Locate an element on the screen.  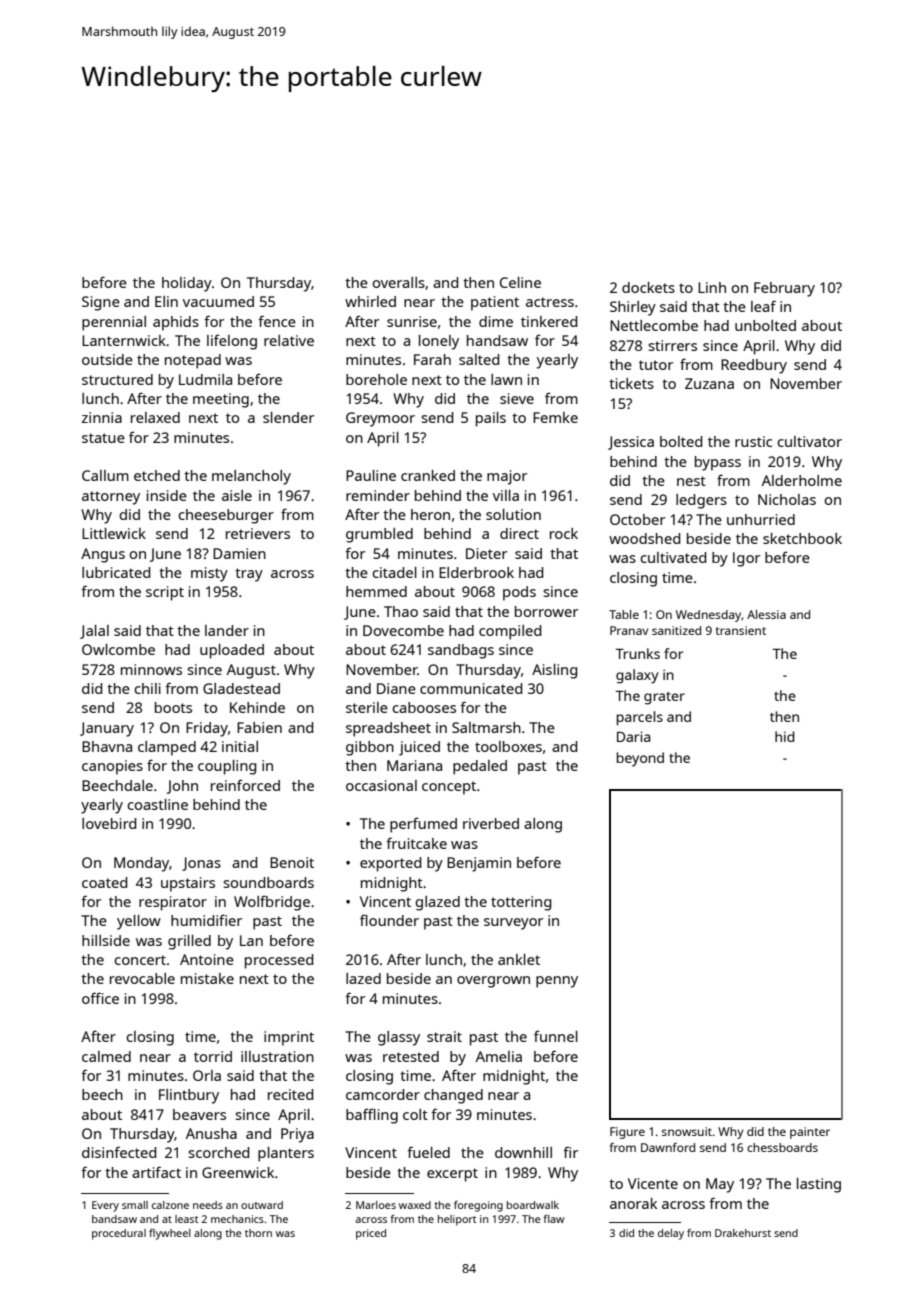
holiday is located at coordinates (187, 284).
